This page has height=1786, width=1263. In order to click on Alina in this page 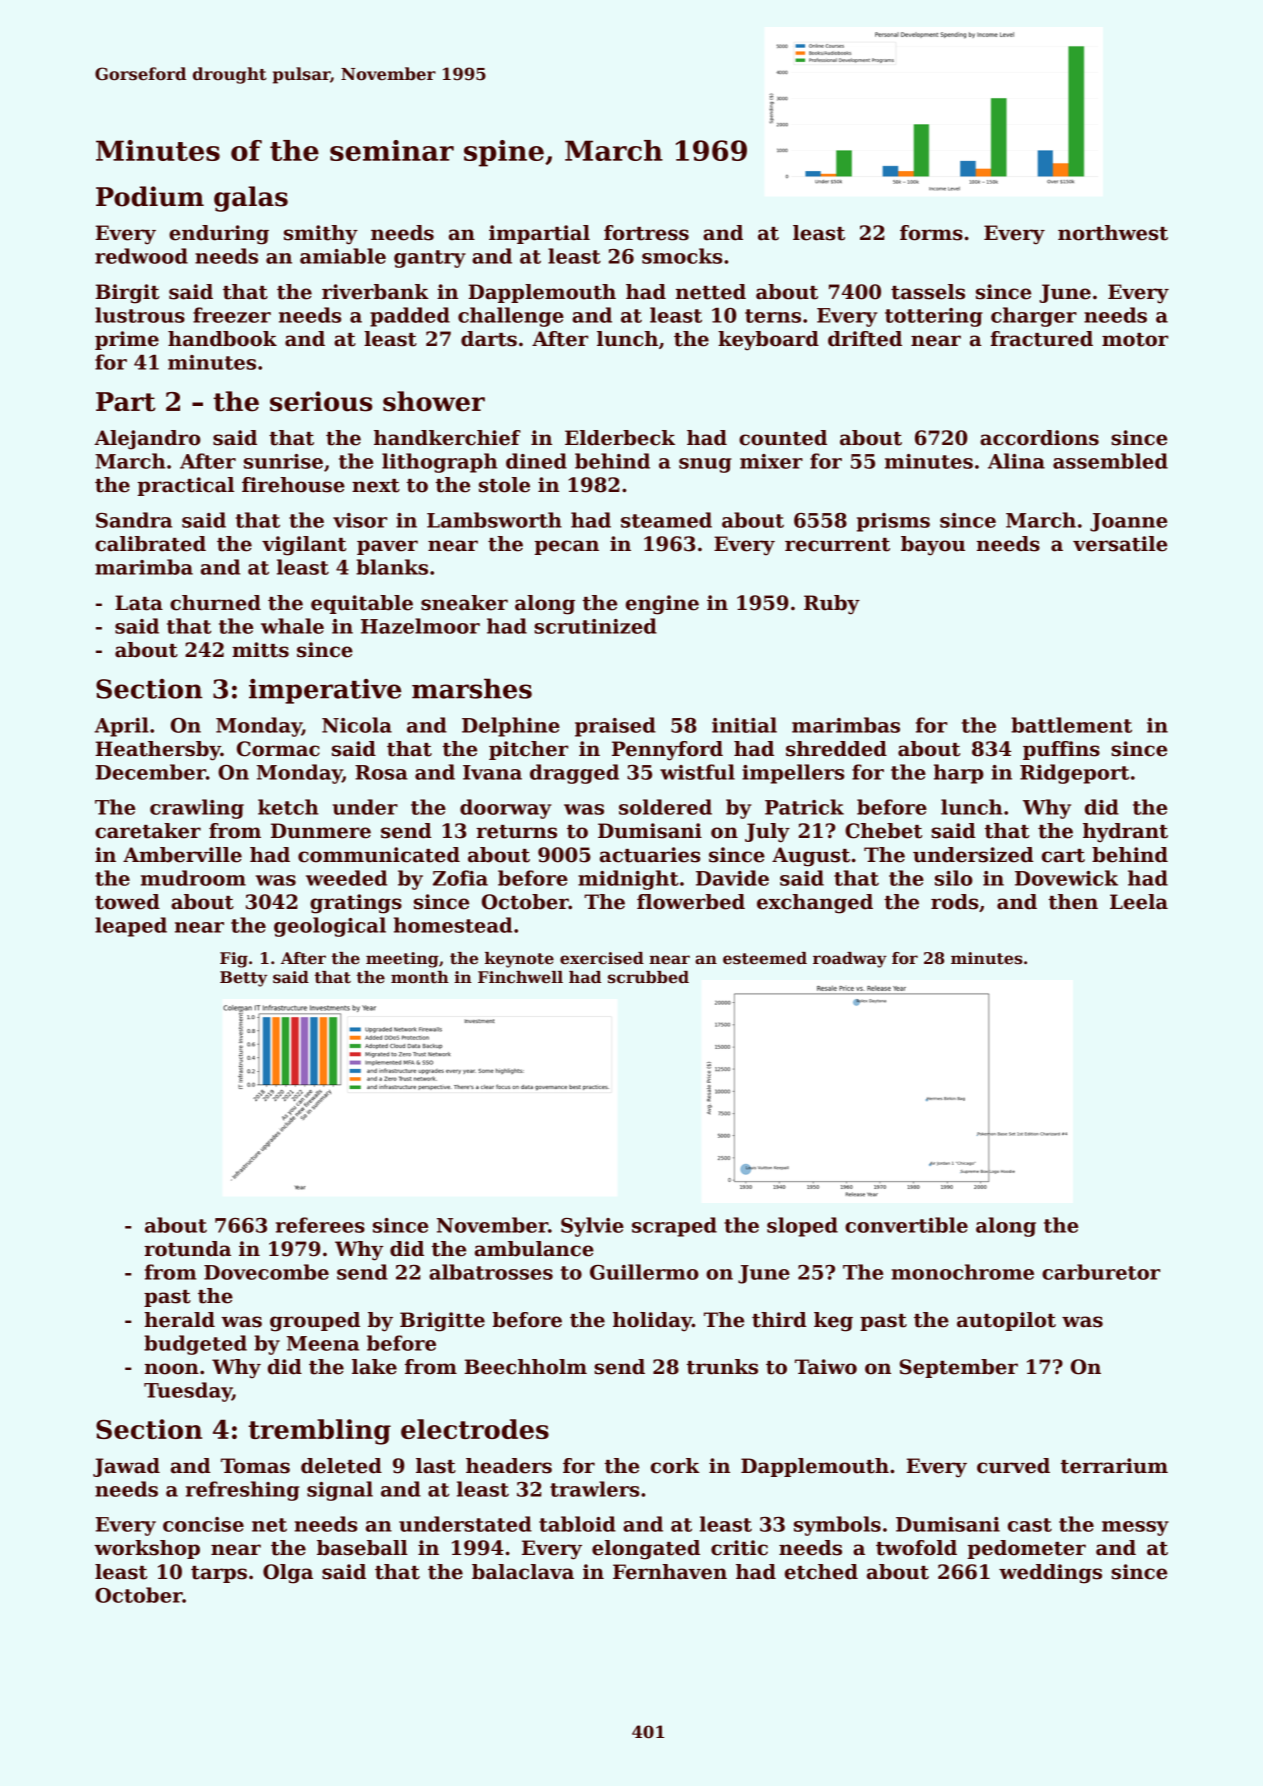, I will do `click(1016, 461)`.
